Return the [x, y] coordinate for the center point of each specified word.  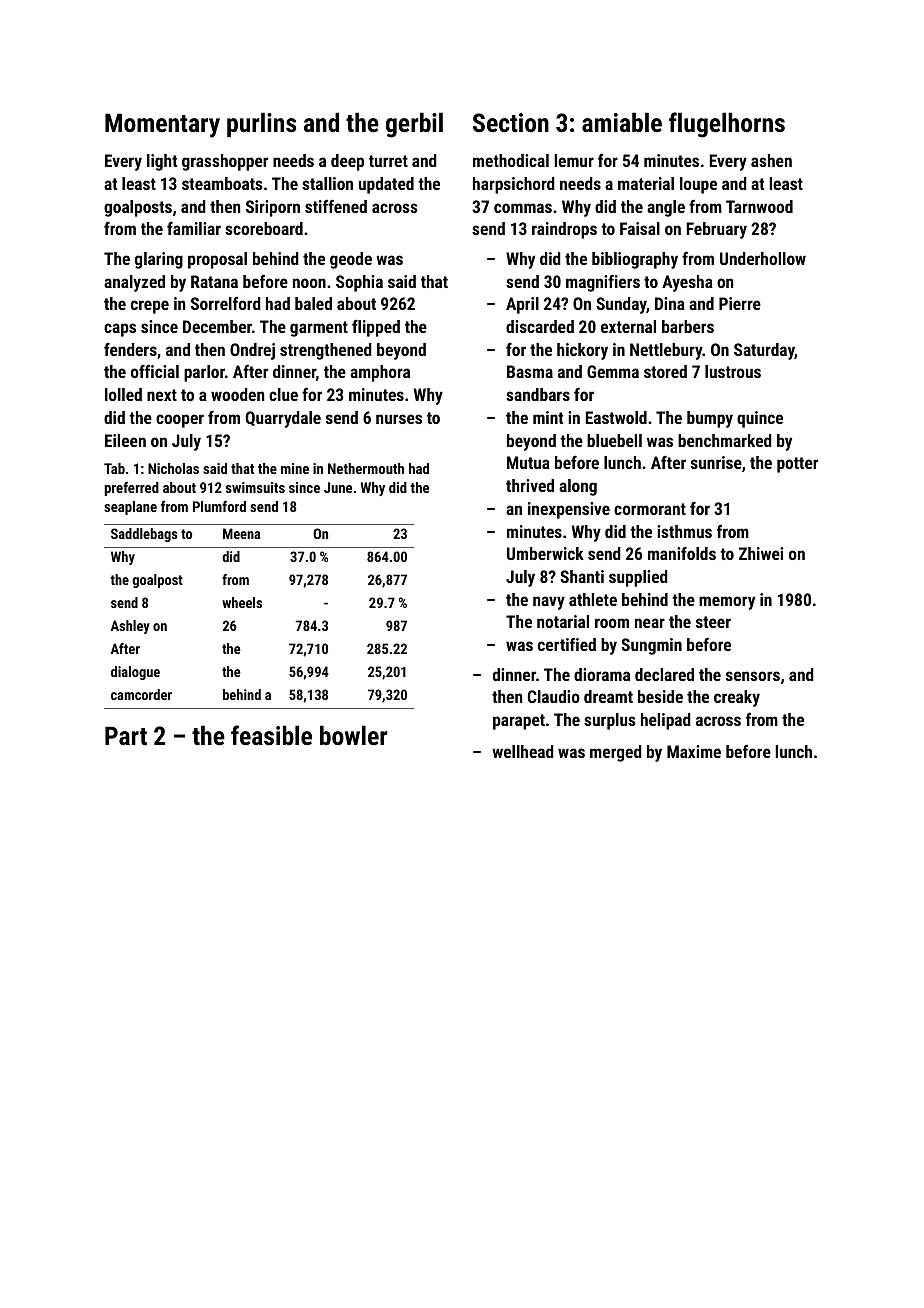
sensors [753, 676]
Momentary [162, 125]
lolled [123, 394]
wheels [242, 602]
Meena [242, 533]
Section [511, 122]
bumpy [710, 419]
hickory [582, 351]
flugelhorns [727, 125]
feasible [271, 735]
